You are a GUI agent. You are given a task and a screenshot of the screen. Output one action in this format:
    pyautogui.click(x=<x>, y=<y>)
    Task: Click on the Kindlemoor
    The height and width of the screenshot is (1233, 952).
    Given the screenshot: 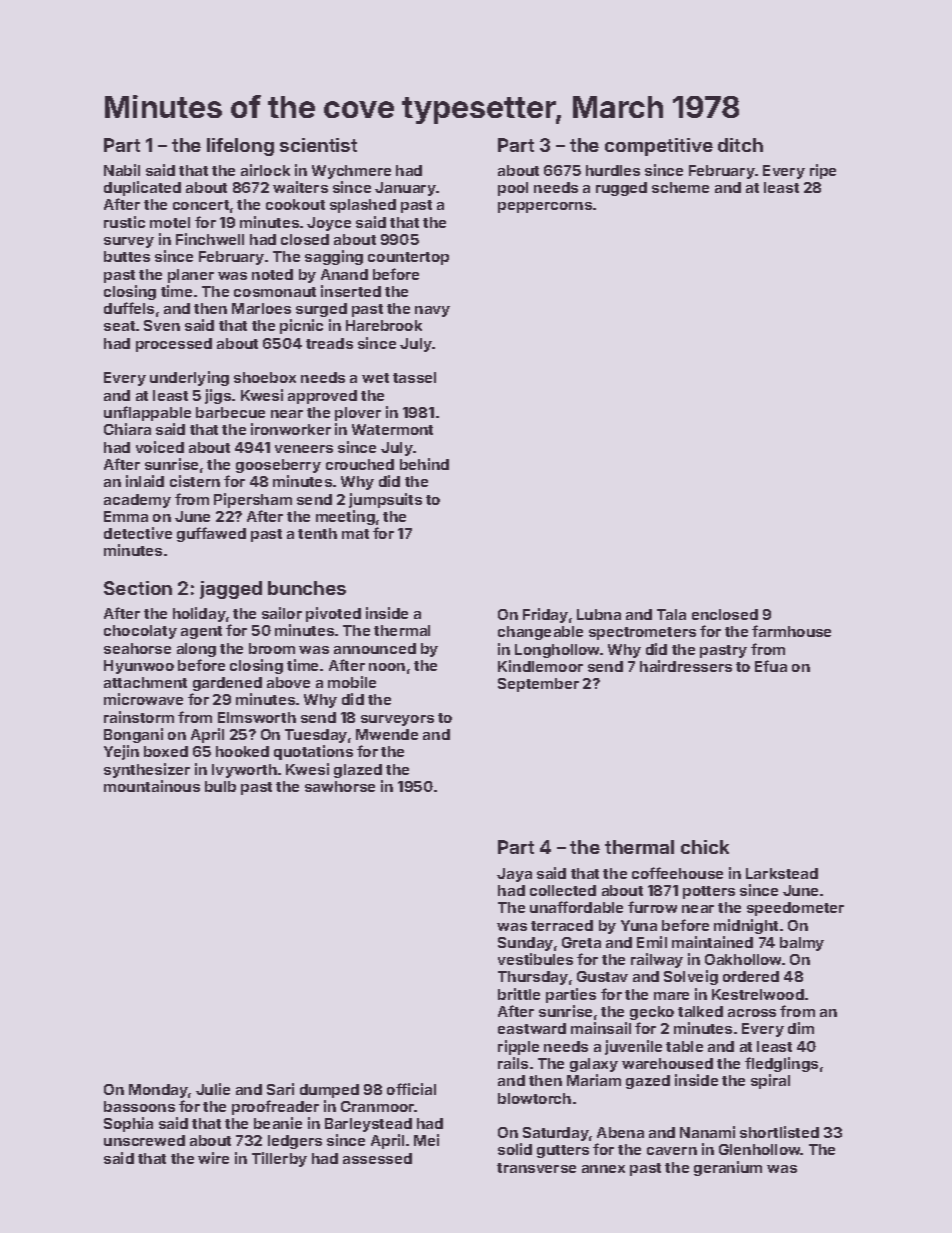 What is the action you would take?
    pyautogui.click(x=540, y=666)
